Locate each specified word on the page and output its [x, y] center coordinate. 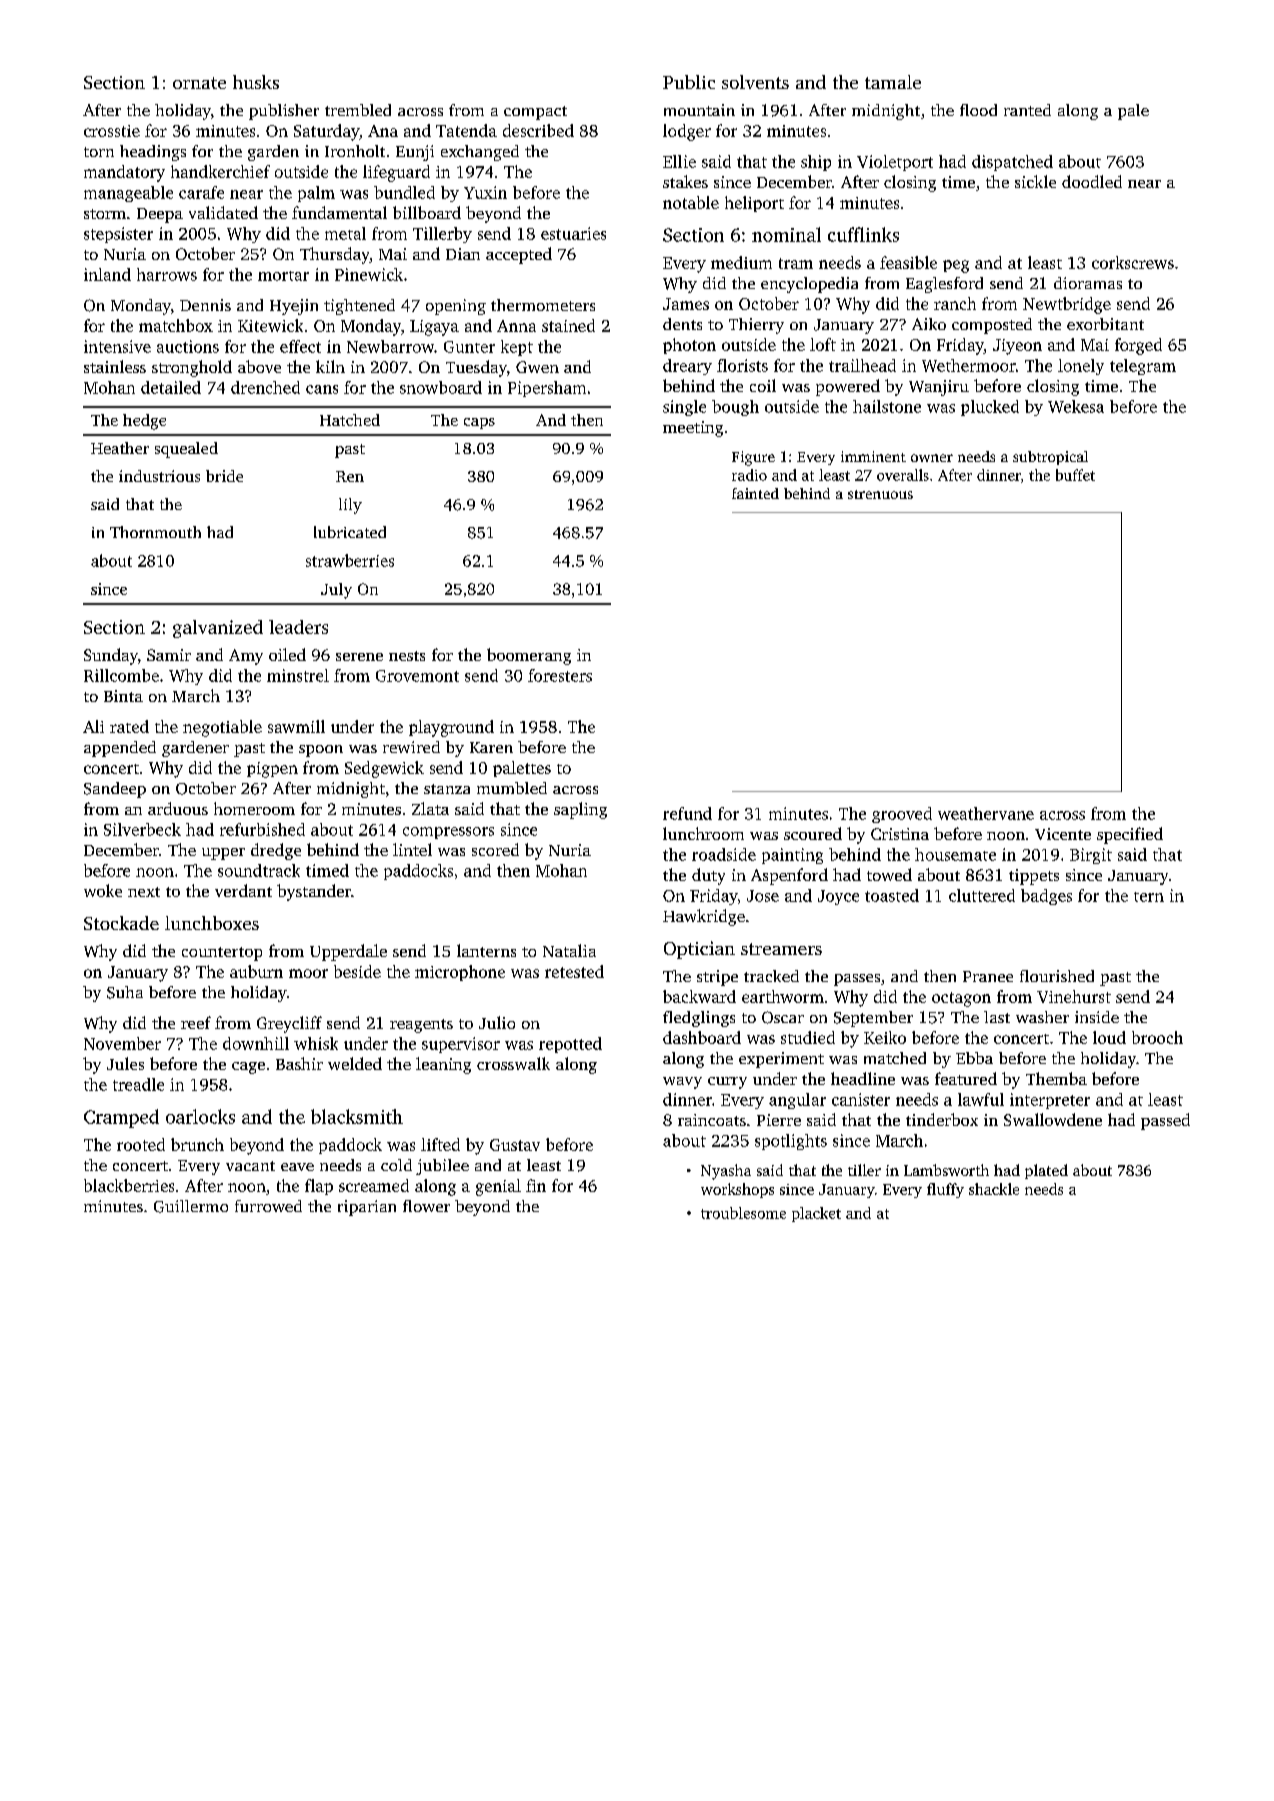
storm [105, 214]
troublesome [743, 1213]
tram [796, 263]
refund [687, 813]
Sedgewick [384, 769]
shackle [994, 1189]
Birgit [1091, 856]
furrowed [268, 1206]
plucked [990, 408]
